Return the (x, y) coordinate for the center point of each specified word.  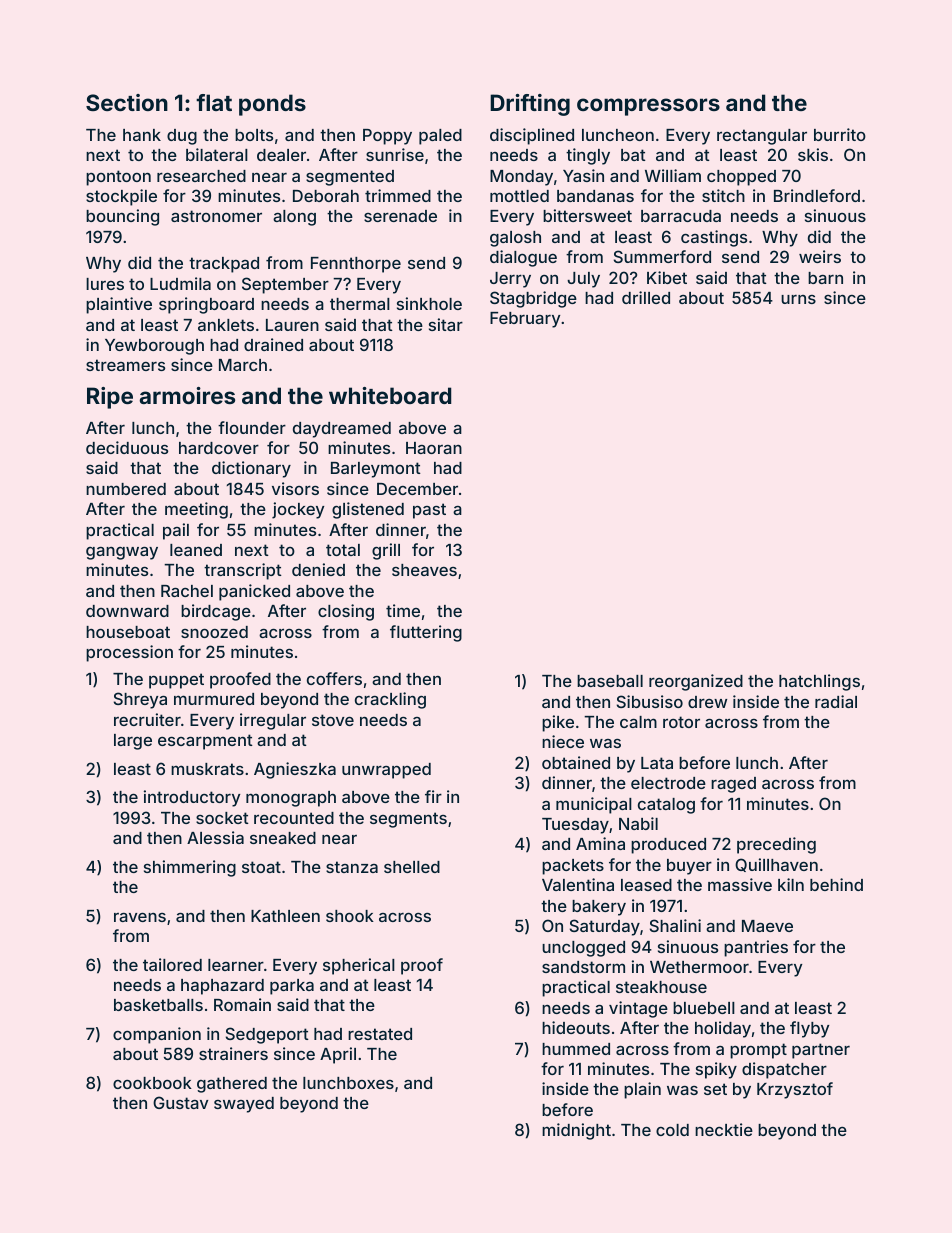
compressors (648, 107)
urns (798, 299)
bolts (254, 135)
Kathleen (285, 916)
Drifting (530, 105)
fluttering (426, 633)
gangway (122, 553)
